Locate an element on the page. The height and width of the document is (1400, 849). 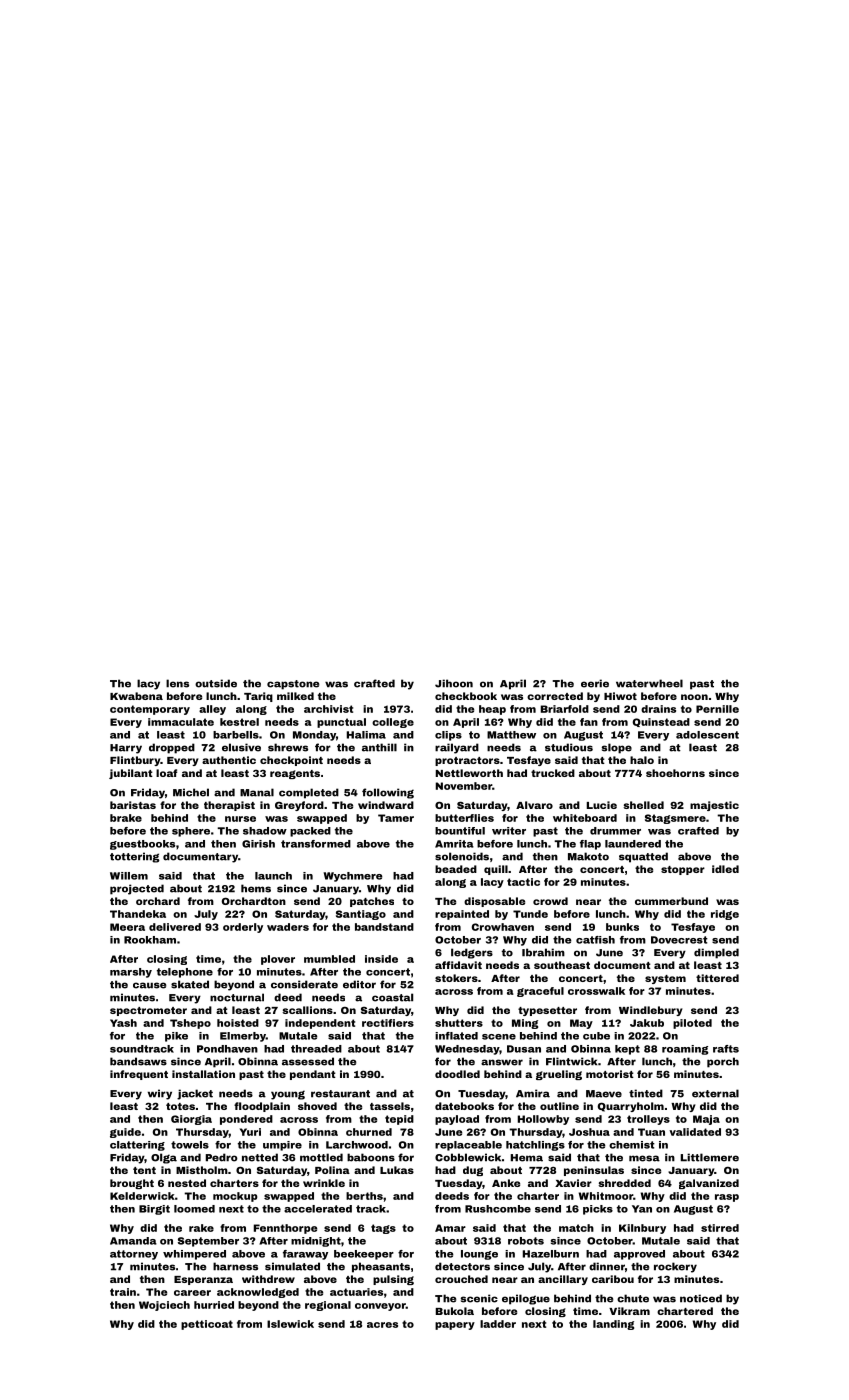
hatchlings is located at coordinates (535, 1146).
